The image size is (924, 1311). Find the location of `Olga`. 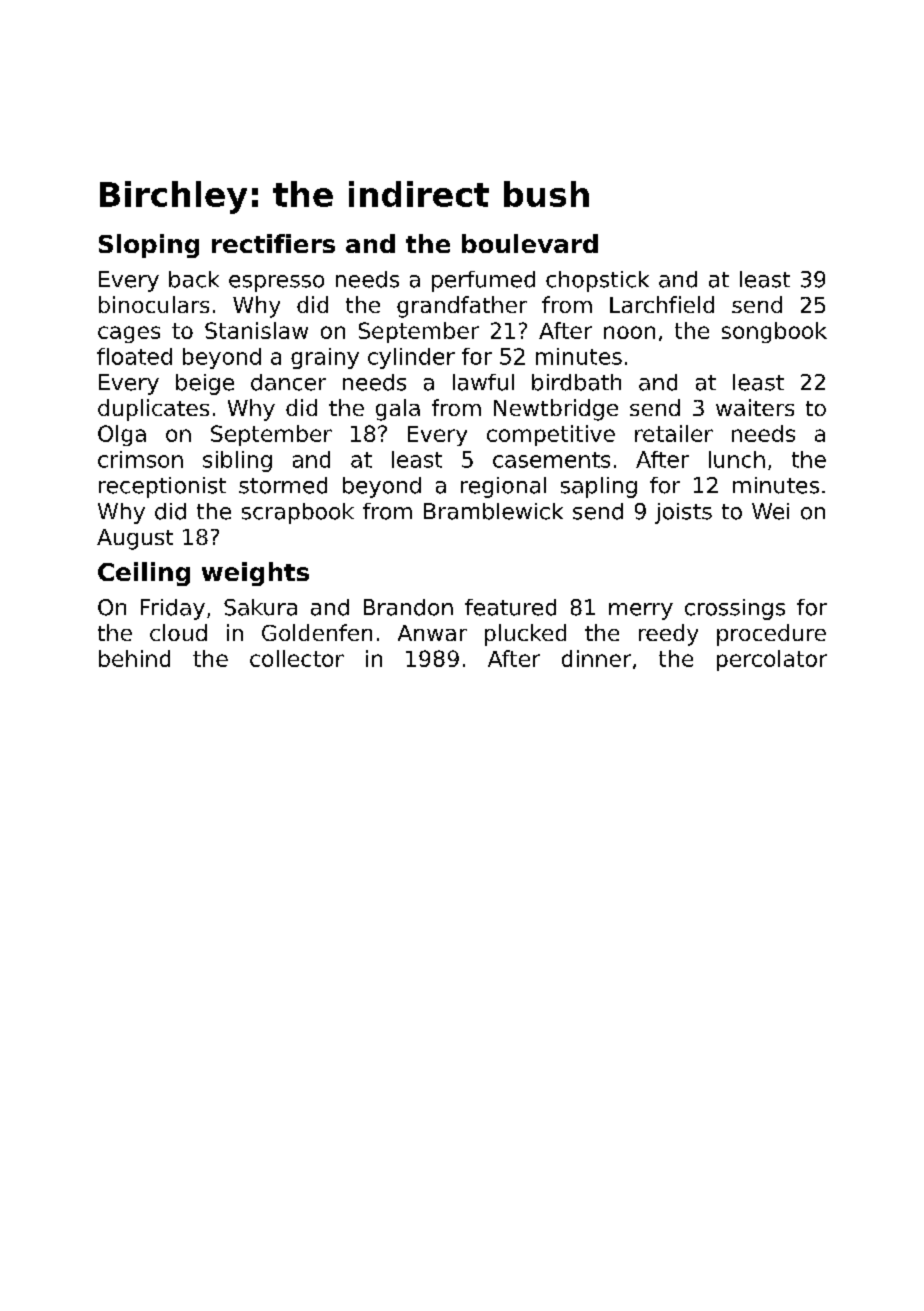

Olga is located at coordinates (122, 435).
